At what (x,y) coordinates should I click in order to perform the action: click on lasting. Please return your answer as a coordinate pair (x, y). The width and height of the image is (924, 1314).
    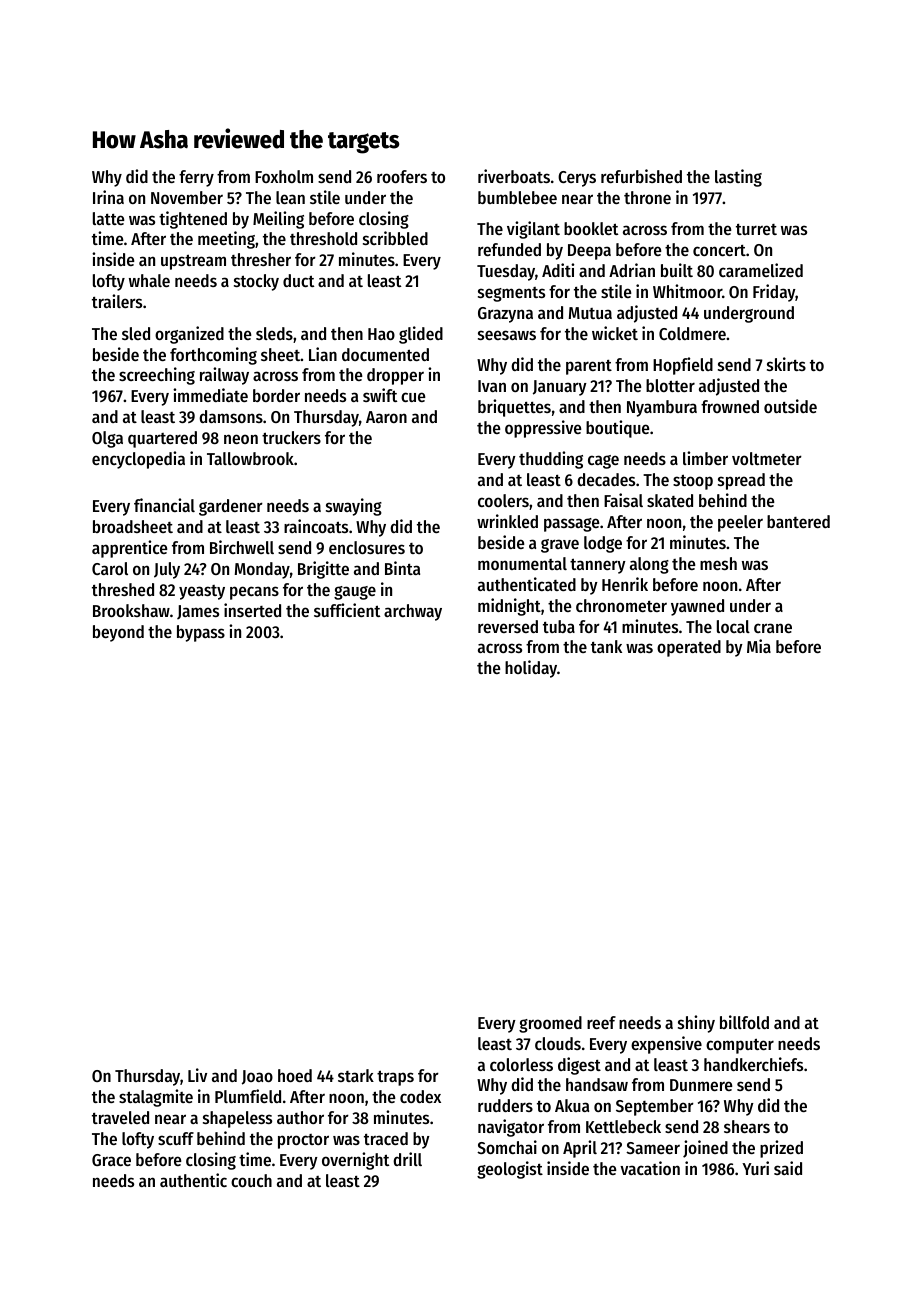
    Looking at the image, I should click on (738, 178).
